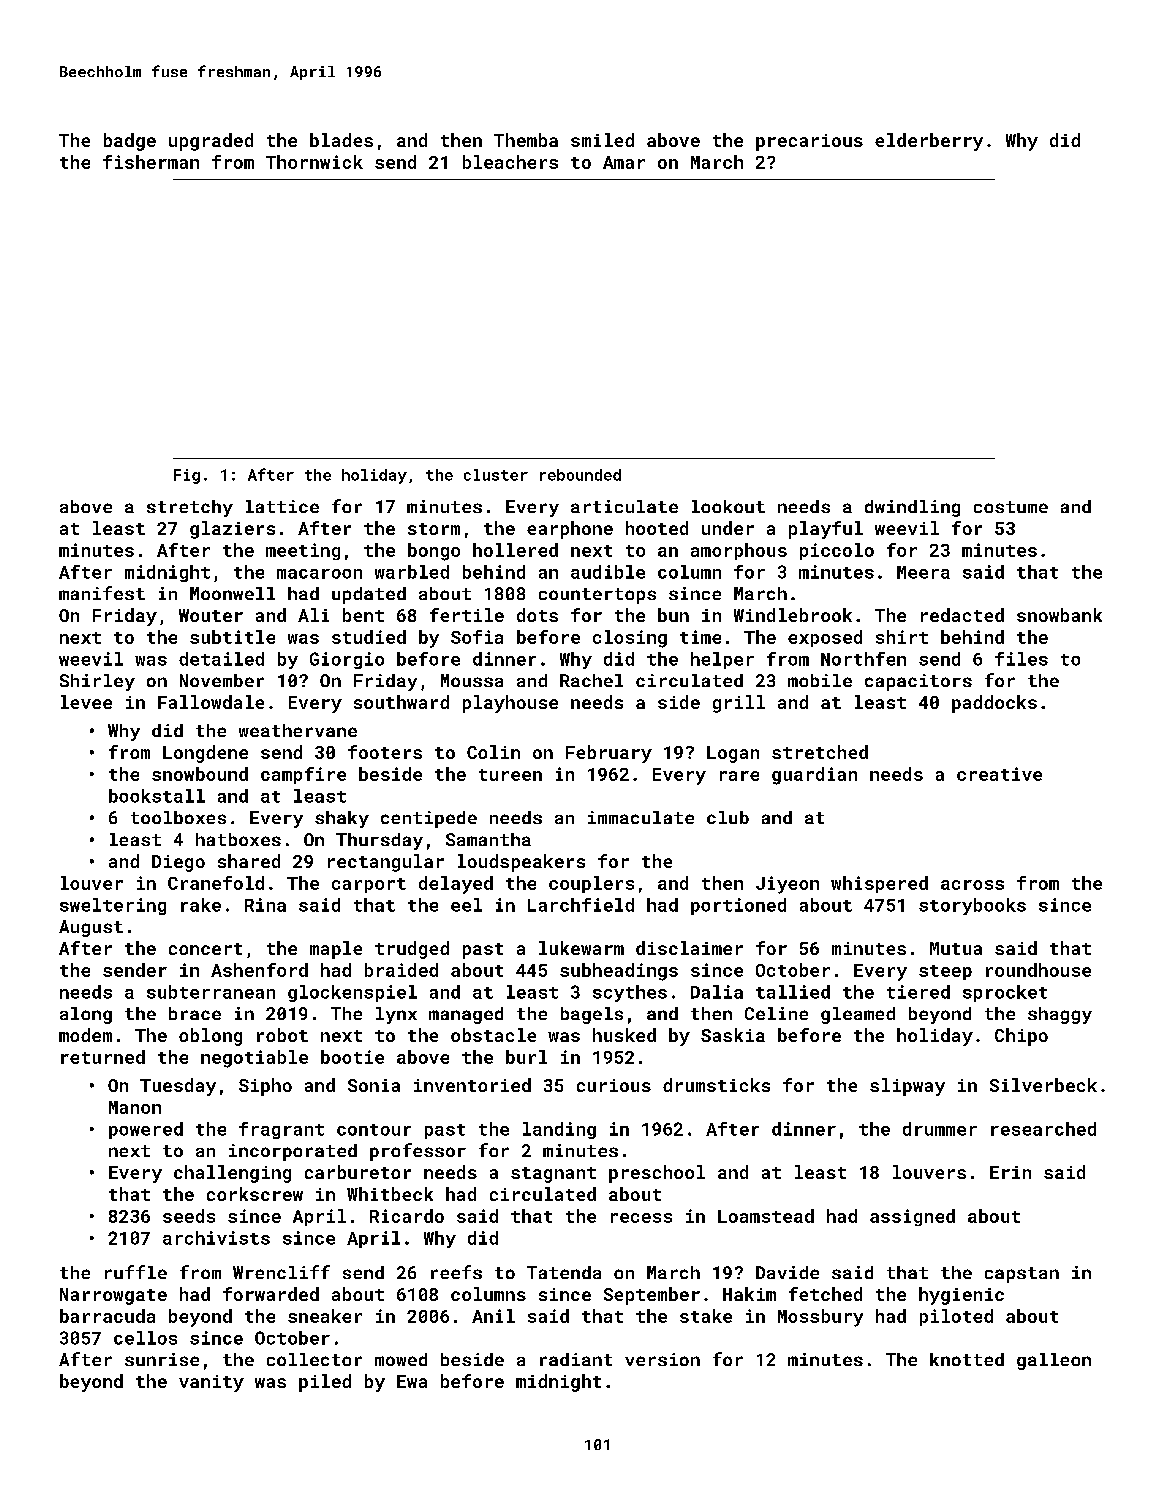 The image size is (1168, 1512). What do you see at coordinates (496, 475) in the image?
I see `cluster` at bounding box center [496, 475].
